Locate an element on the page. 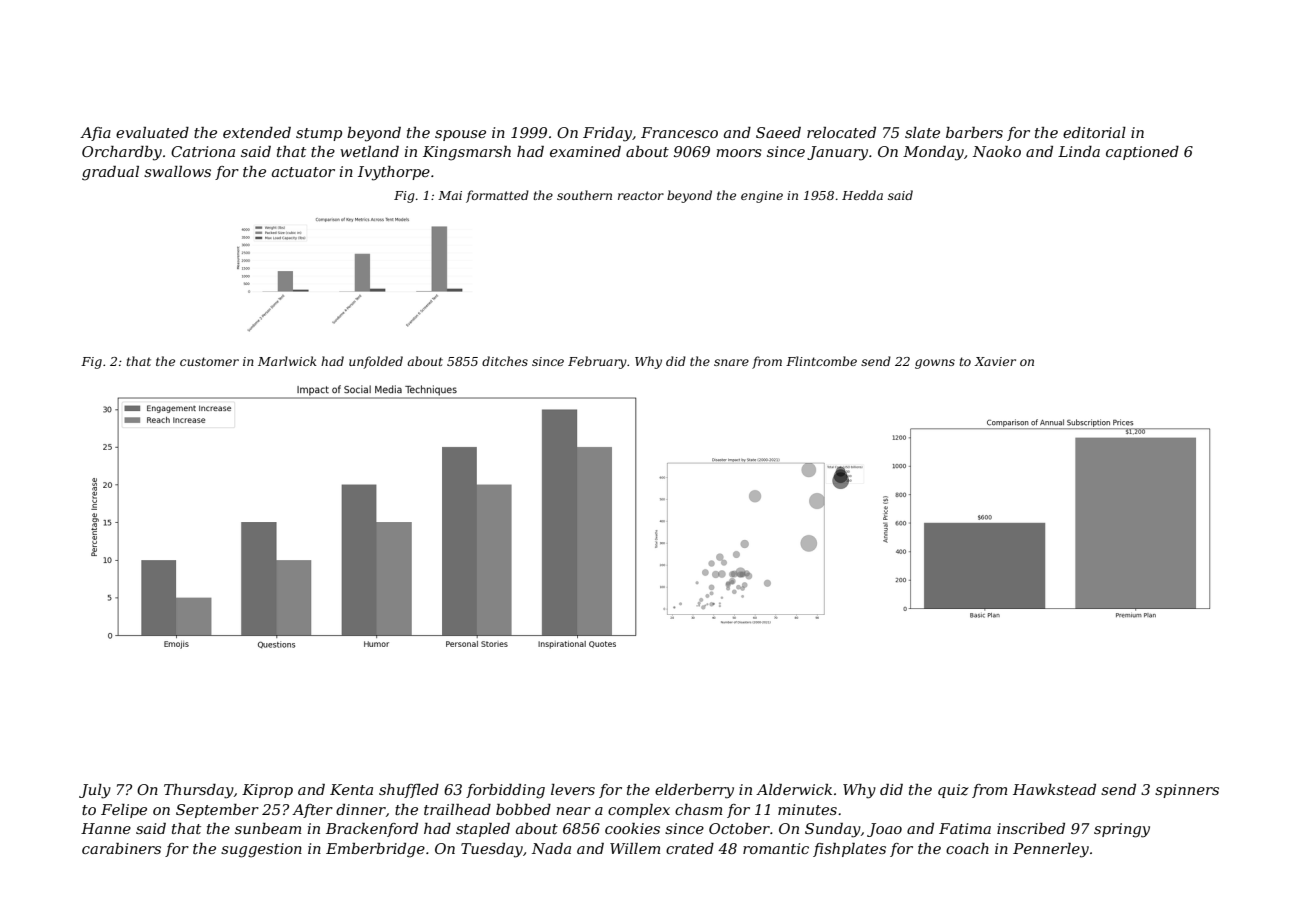 The height and width of the image is (924, 1308). ditches is located at coordinates (505, 361).
